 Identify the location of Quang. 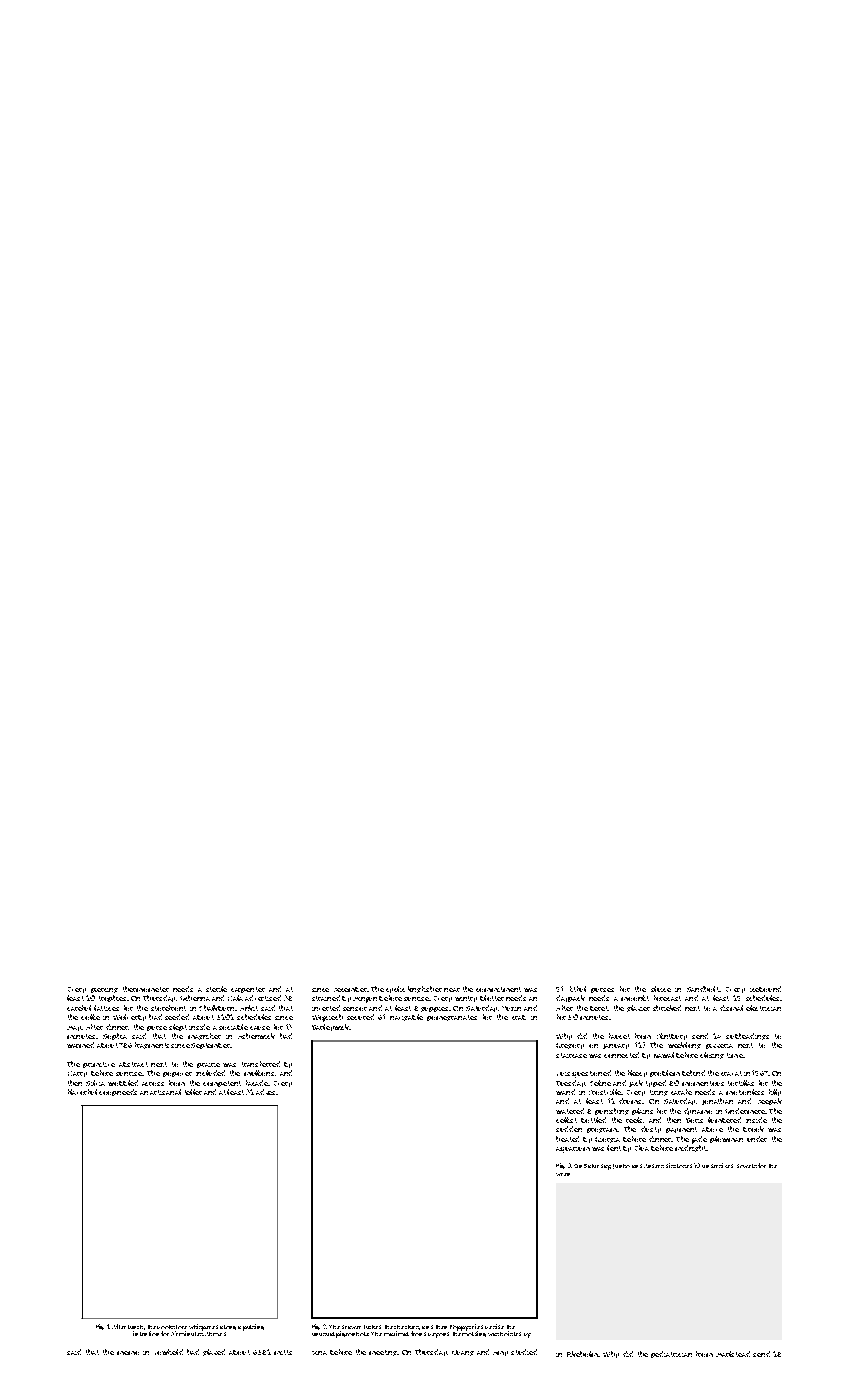
(463, 1353).
